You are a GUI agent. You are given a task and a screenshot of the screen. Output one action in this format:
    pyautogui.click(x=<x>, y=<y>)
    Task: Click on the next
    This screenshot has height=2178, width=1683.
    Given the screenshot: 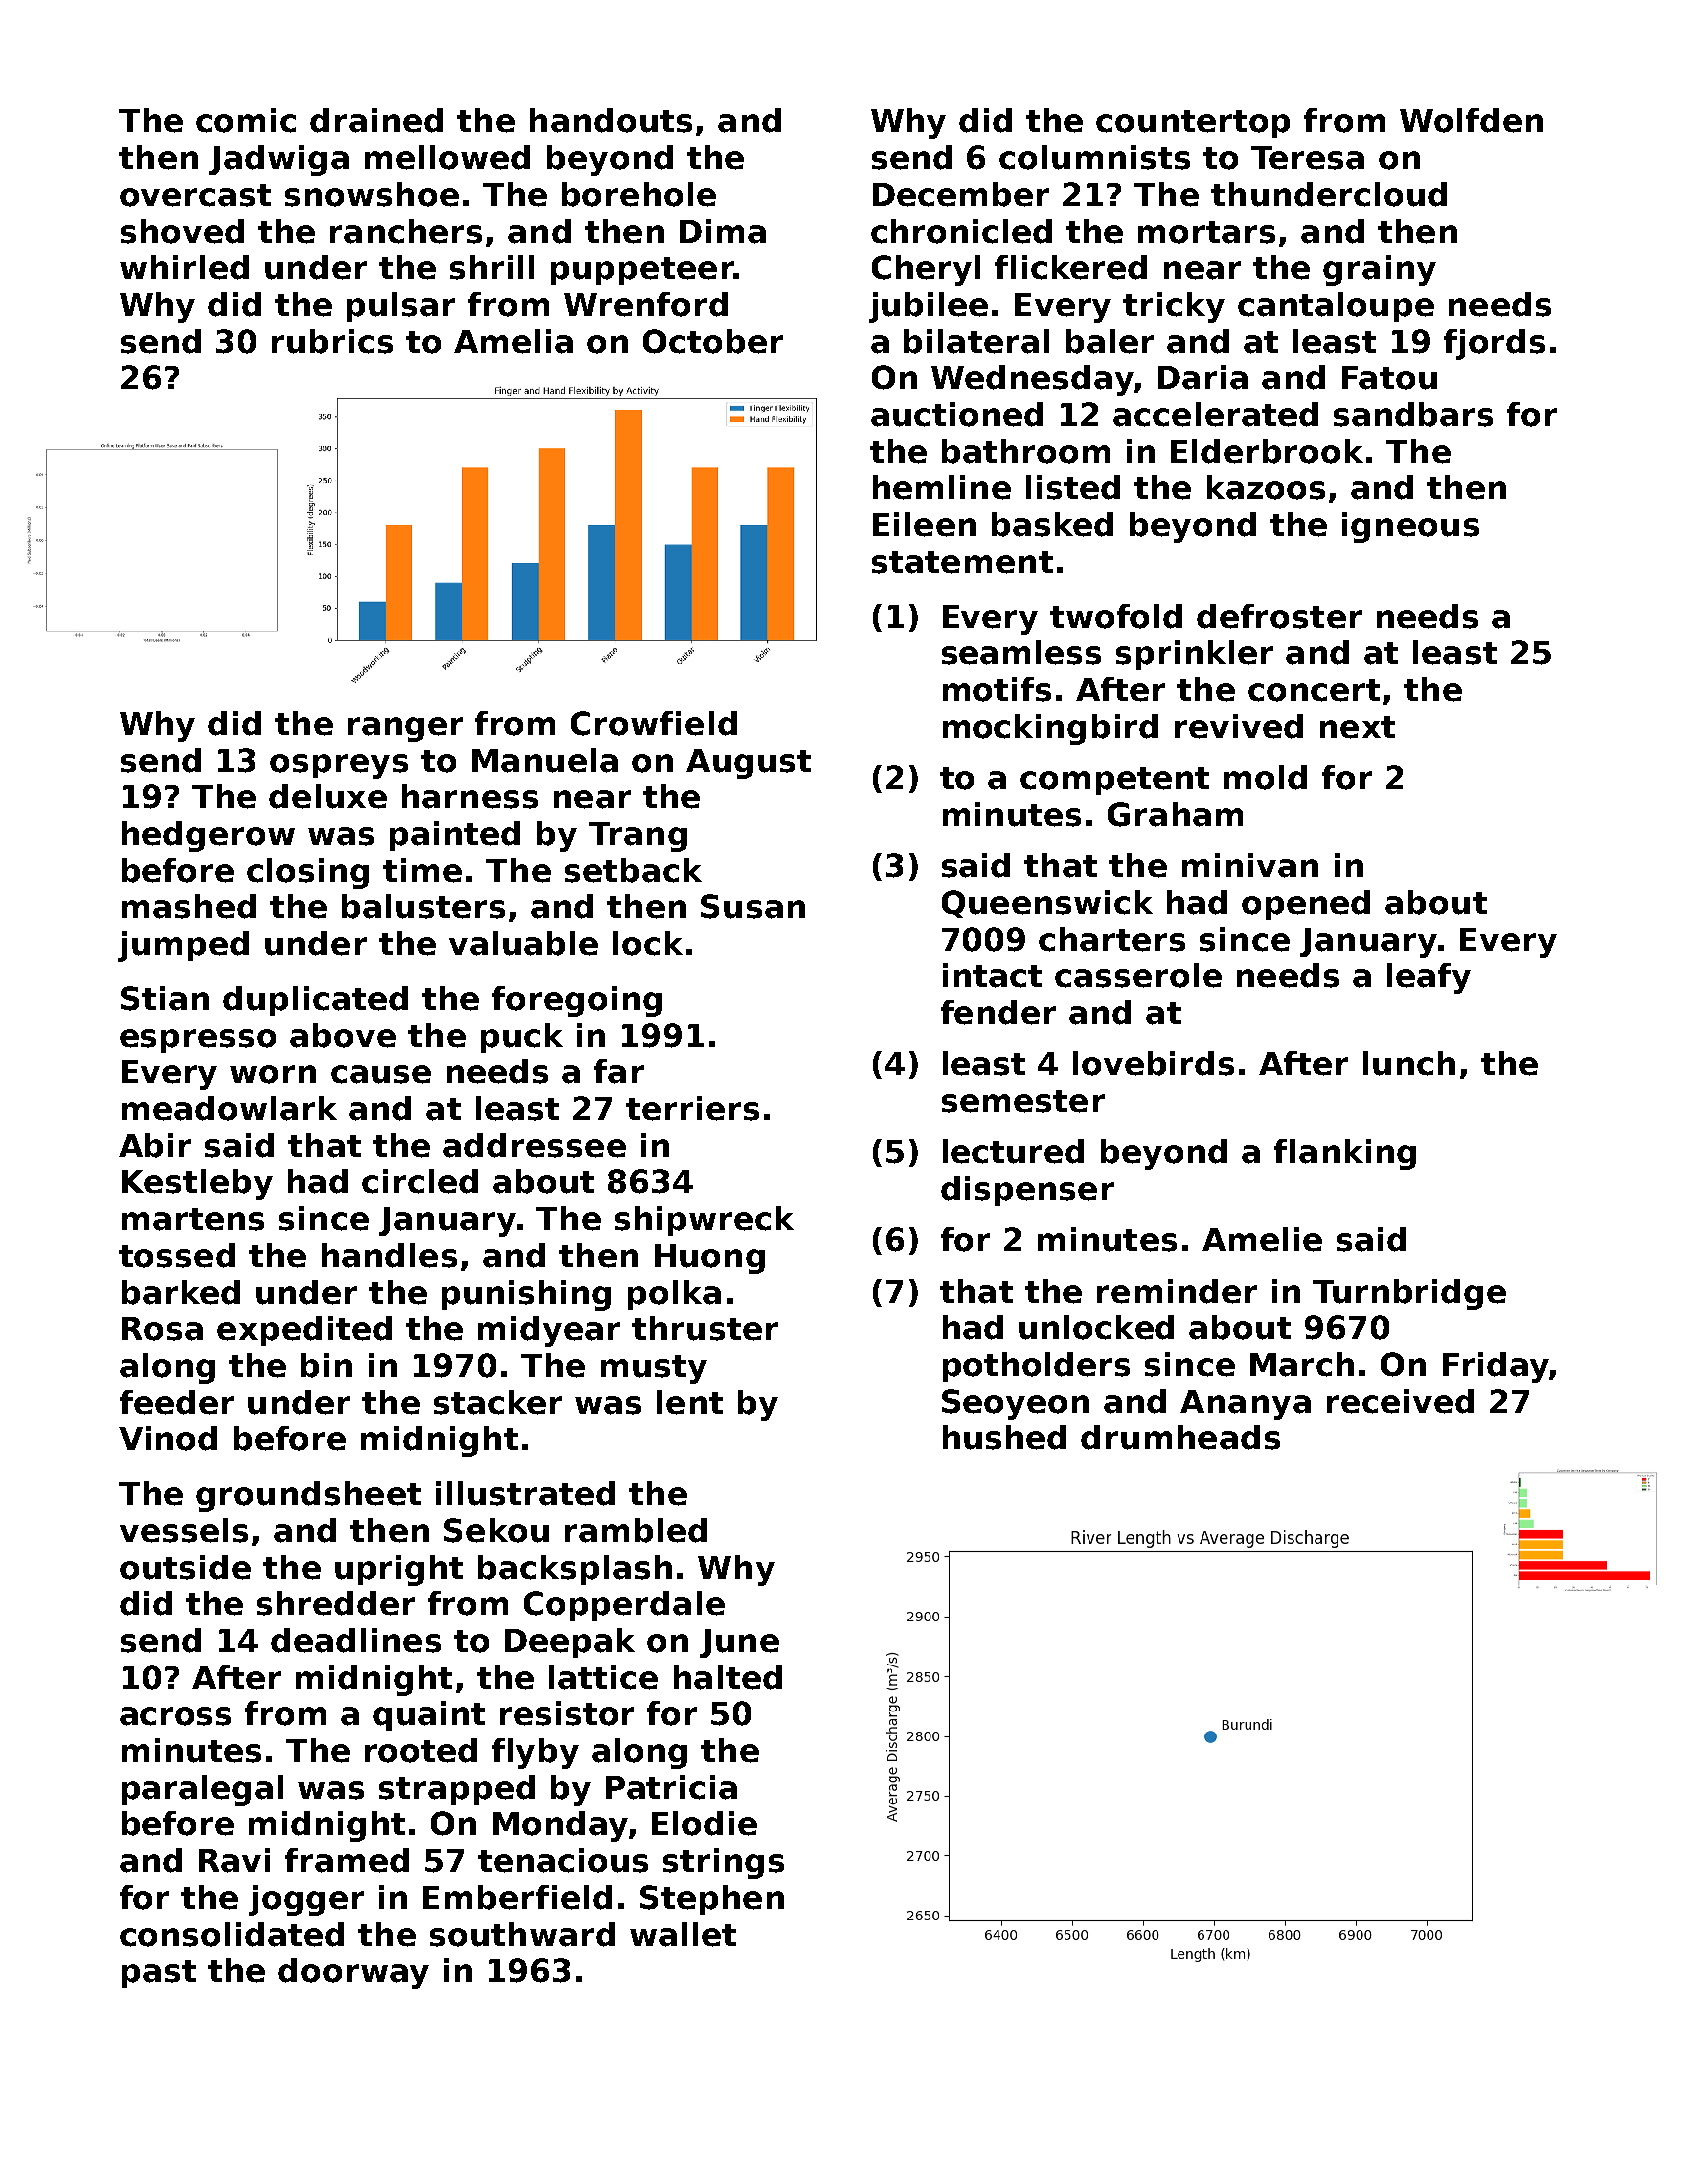 What is the action you would take?
    pyautogui.click(x=1357, y=727)
